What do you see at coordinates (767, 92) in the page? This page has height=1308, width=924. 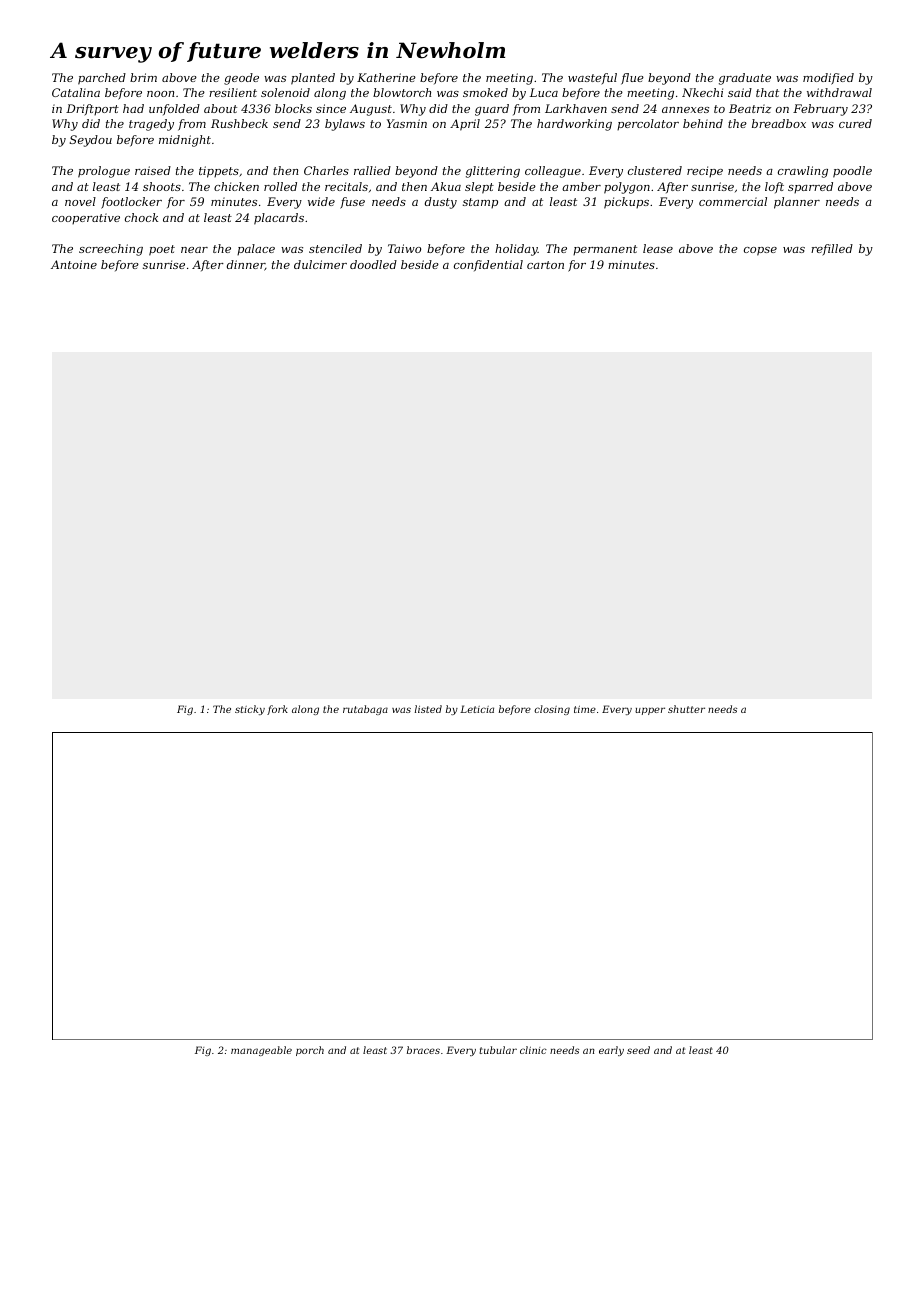 I see `that` at bounding box center [767, 92].
